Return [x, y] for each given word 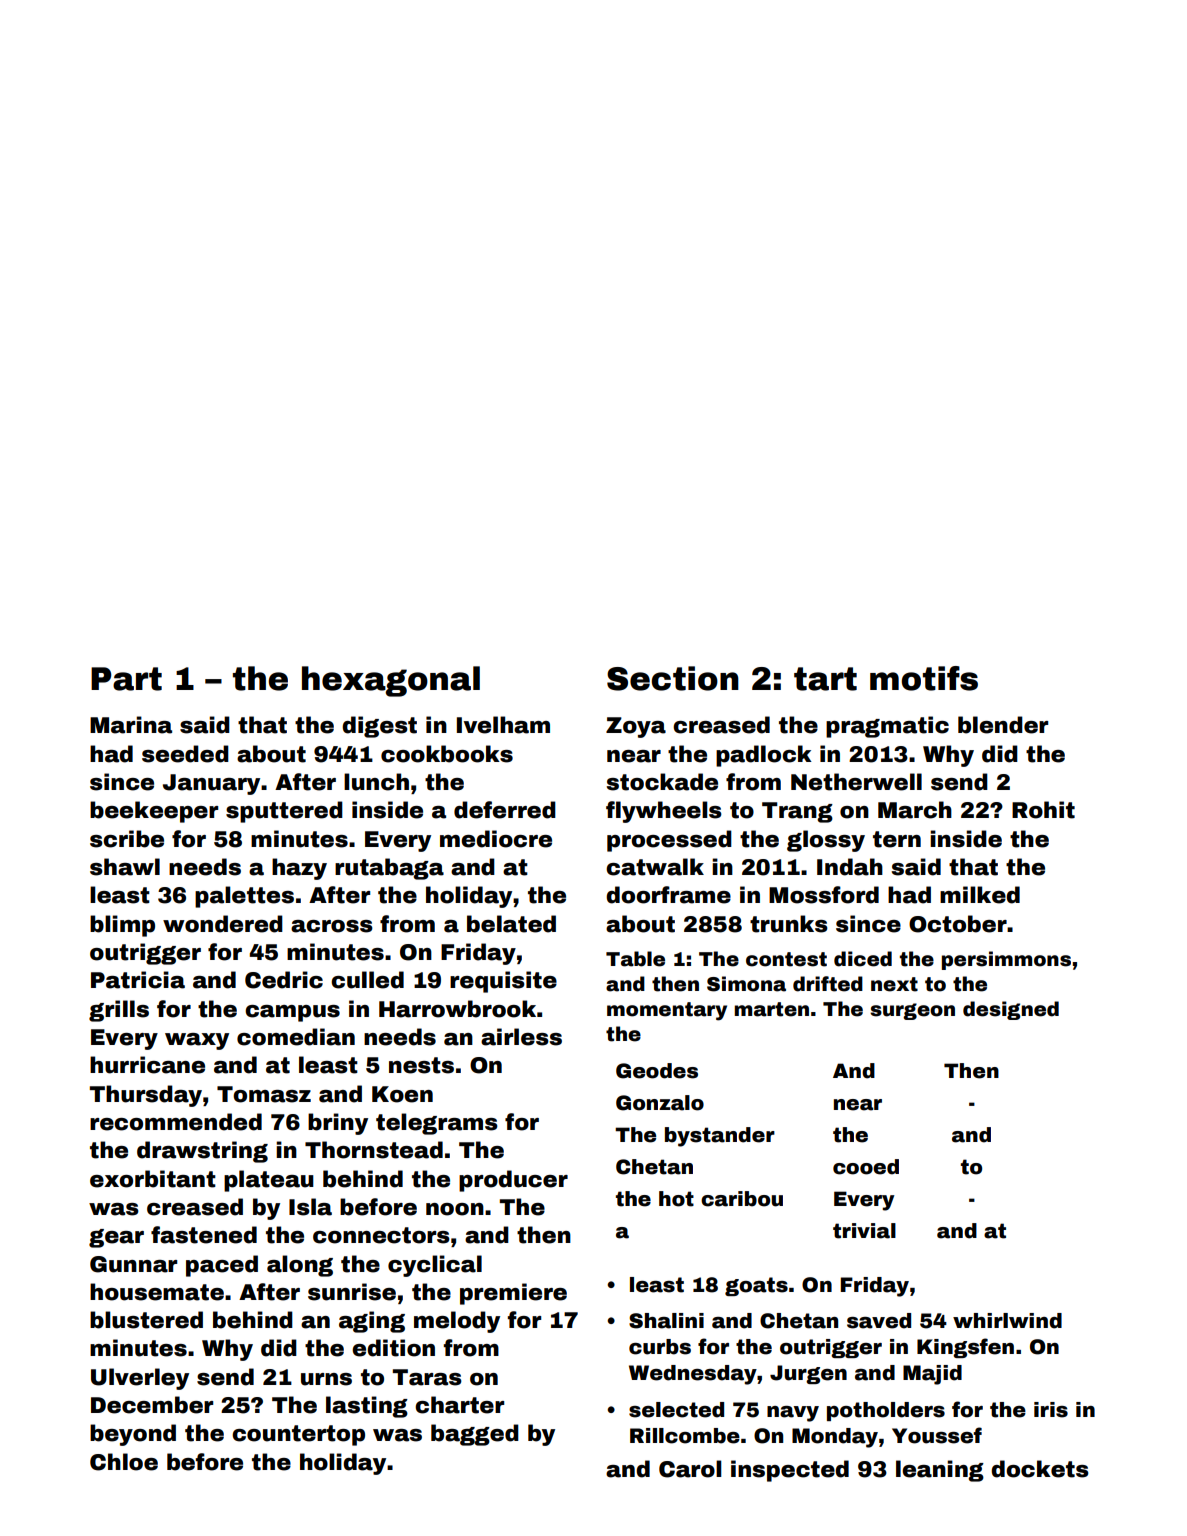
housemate [157, 1292]
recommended [176, 1122]
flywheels [664, 812]
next [894, 984]
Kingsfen [965, 1348]
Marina [131, 725]
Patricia [138, 980]
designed [1011, 1010]
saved [879, 1321]
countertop [298, 1435]
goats [756, 1286]
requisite [503, 982]
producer [513, 1181]
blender [1003, 725]
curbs [660, 1347]
